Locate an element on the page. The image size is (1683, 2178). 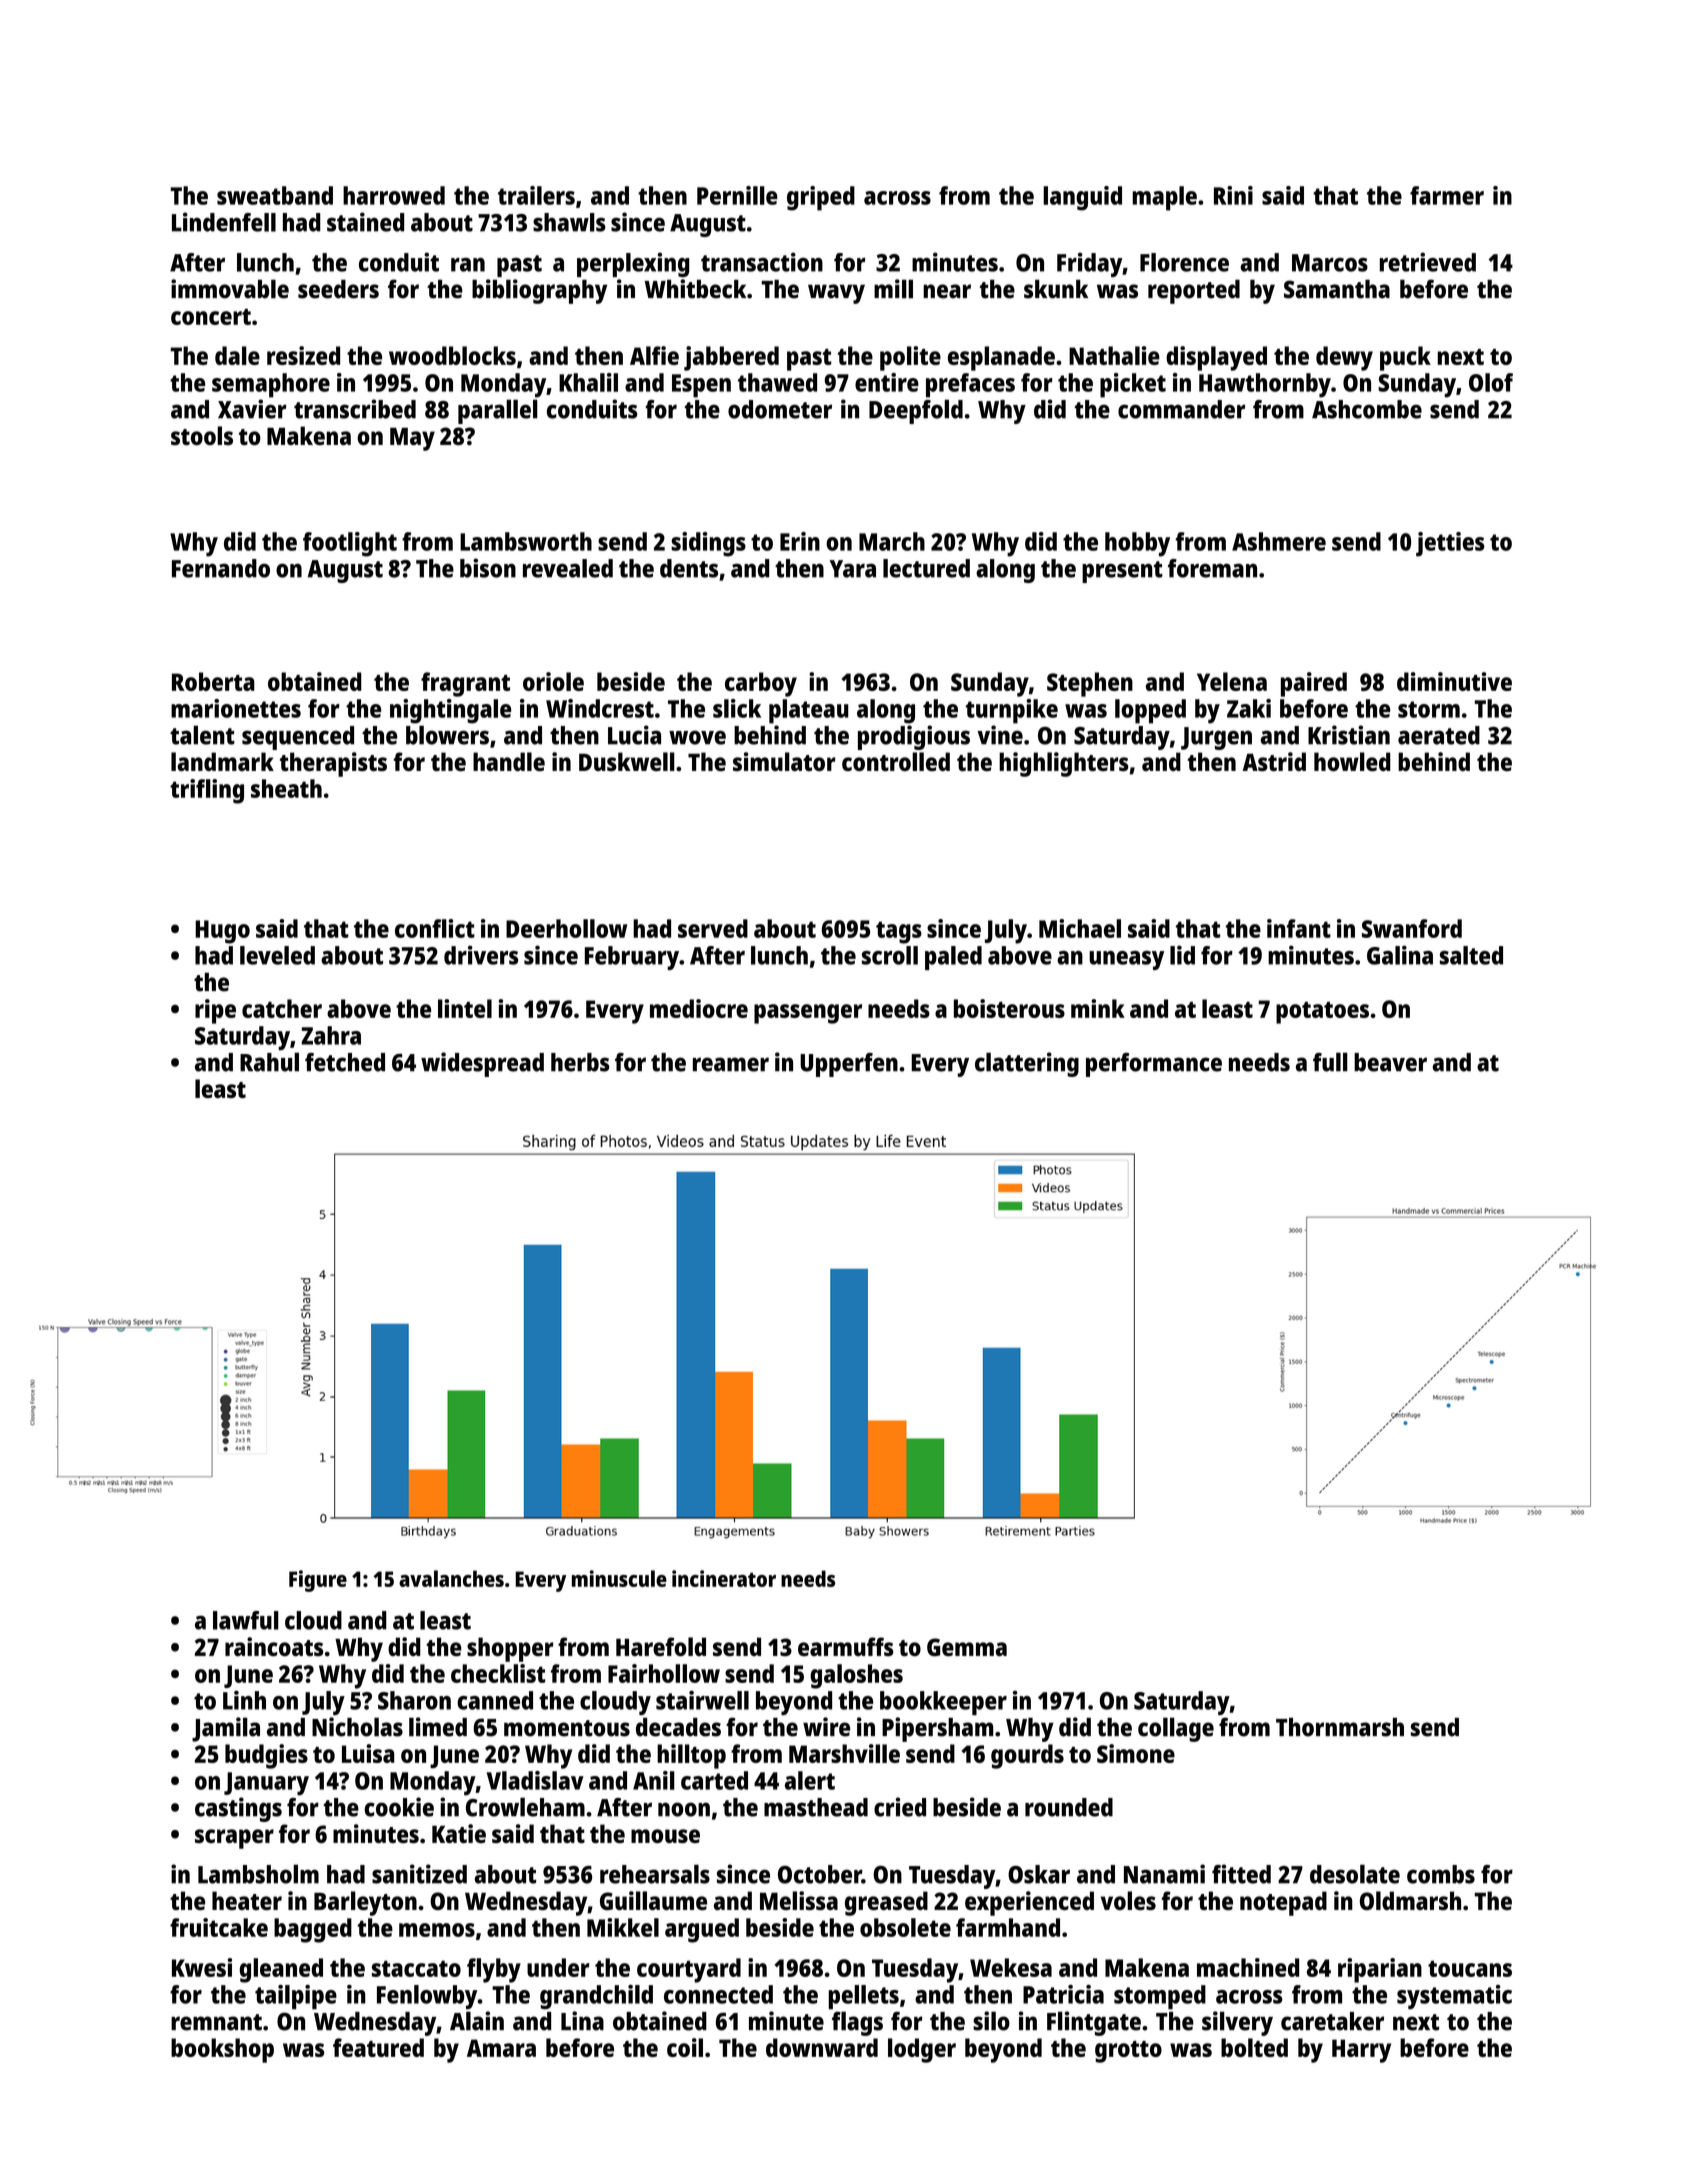
hobby is located at coordinates (1137, 544).
